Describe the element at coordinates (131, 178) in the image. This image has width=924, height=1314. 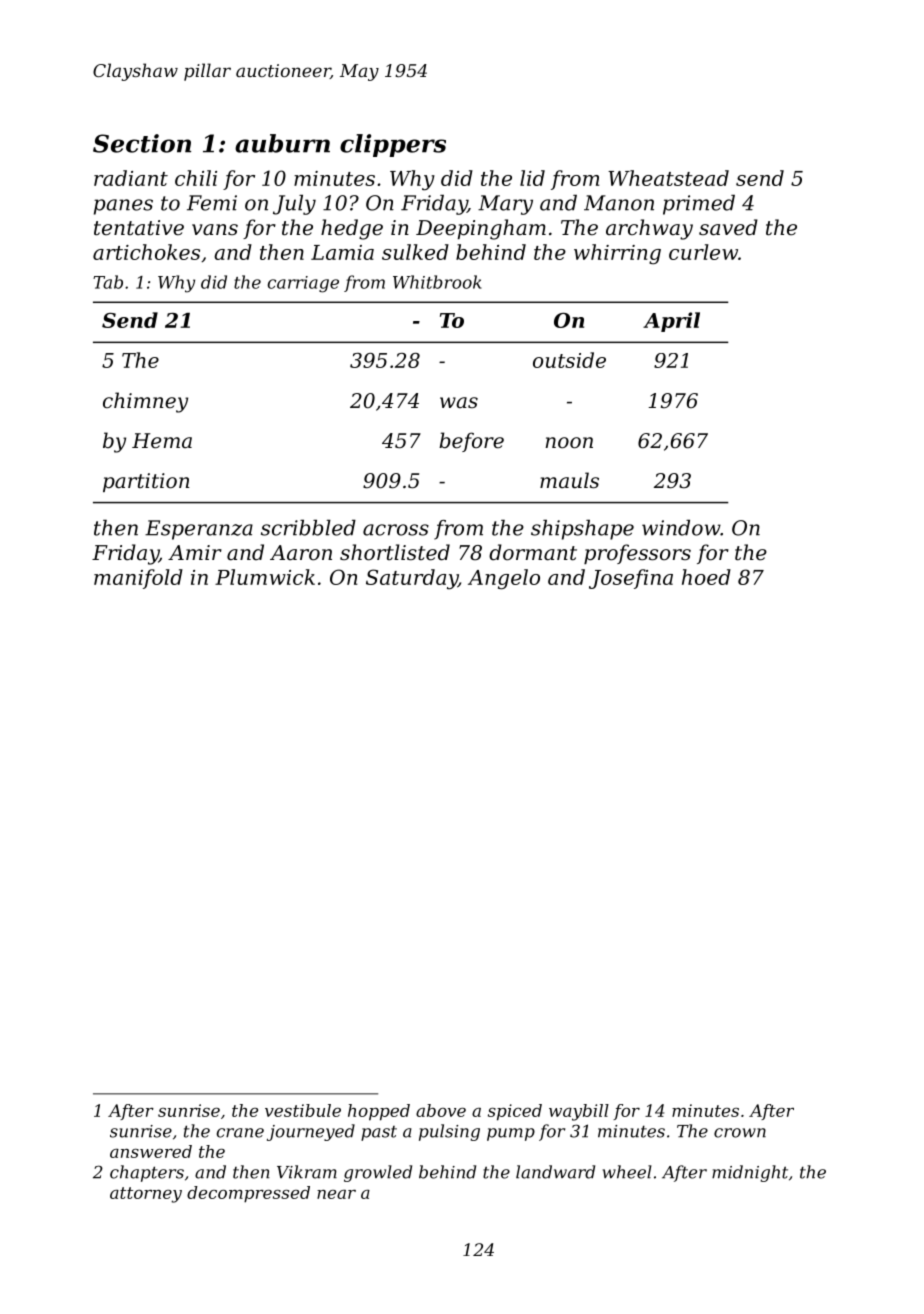
I see `radiant` at that location.
